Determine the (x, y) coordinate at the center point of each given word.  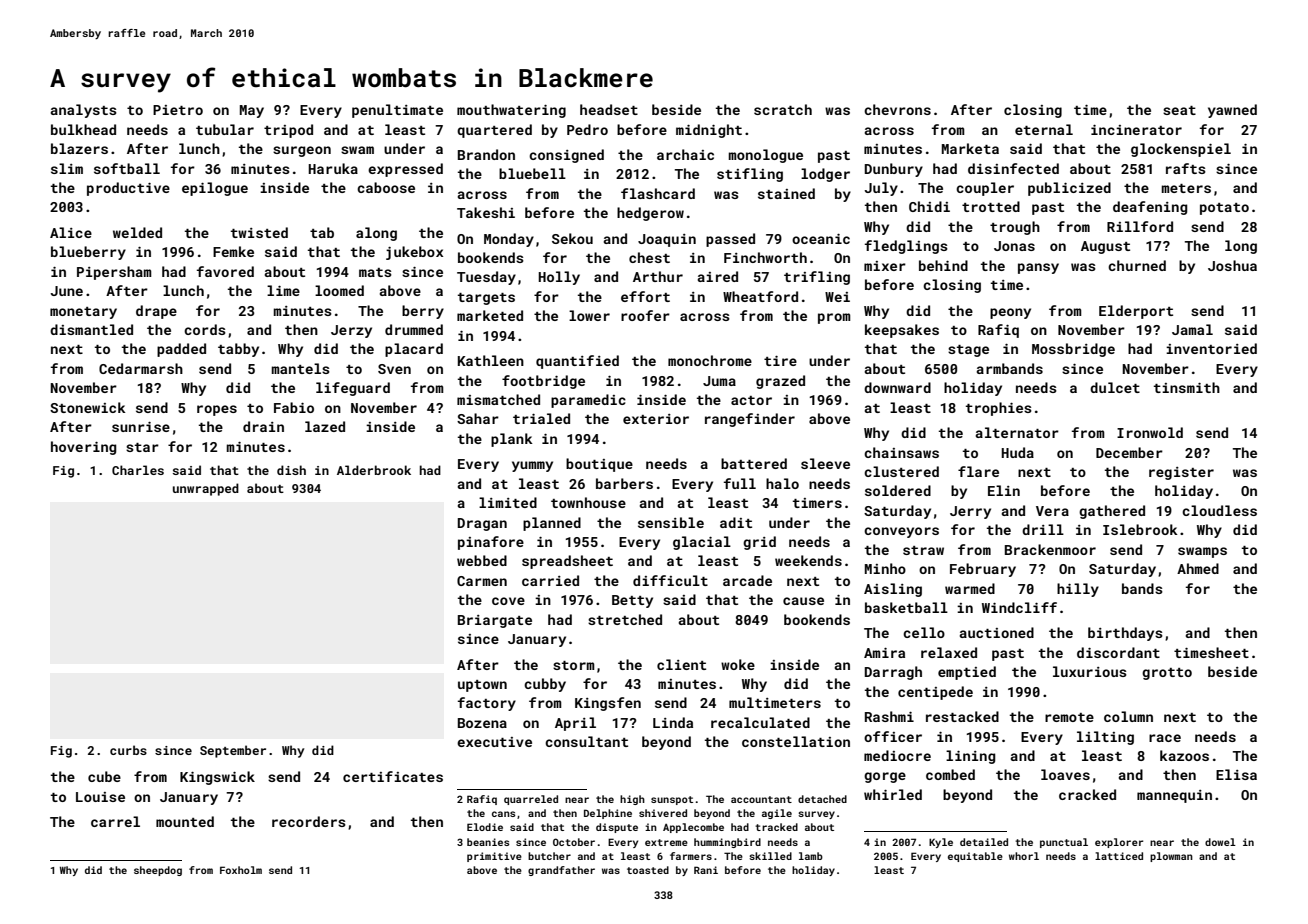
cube (104, 776)
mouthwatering (511, 111)
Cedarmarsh (141, 368)
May (252, 111)
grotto (1167, 674)
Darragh (893, 673)
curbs (128, 750)
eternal (1044, 129)
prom (834, 318)
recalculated (760, 722)
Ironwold (1150, 432)
